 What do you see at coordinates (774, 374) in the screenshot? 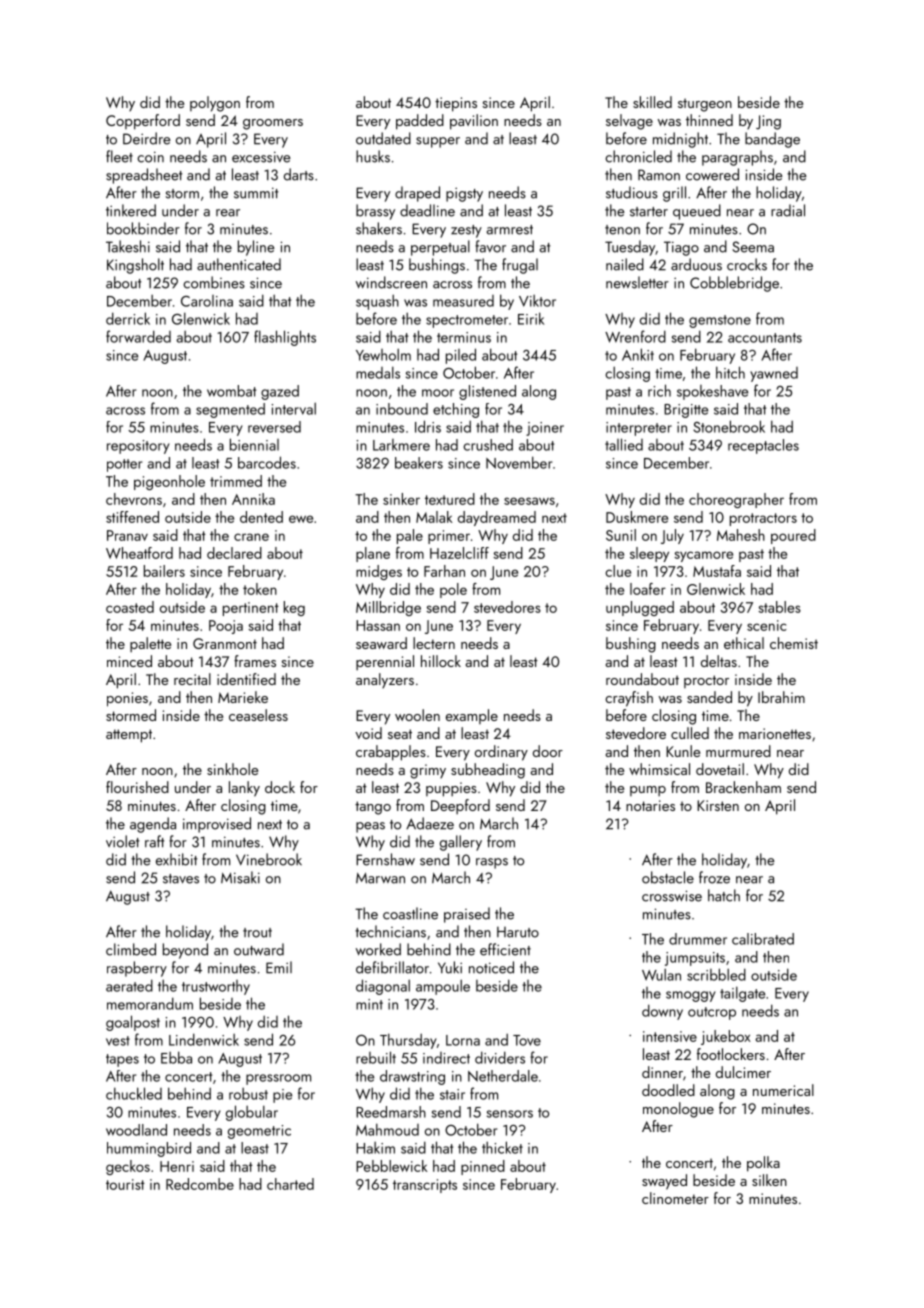
I see `yawned` at bounding box center [774, 374].
